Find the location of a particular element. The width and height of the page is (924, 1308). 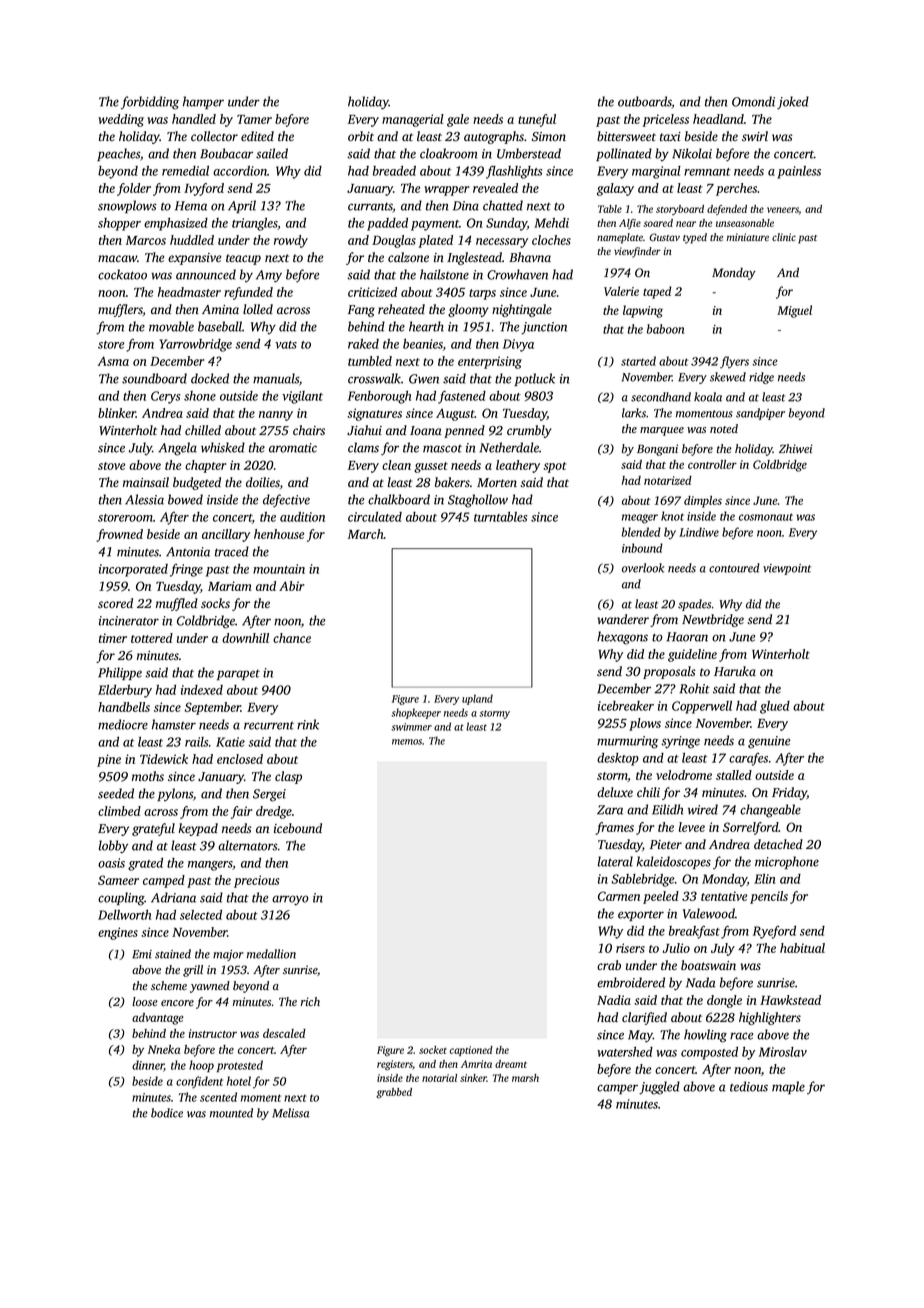

wanderer is located at coordinates (623, 619).
